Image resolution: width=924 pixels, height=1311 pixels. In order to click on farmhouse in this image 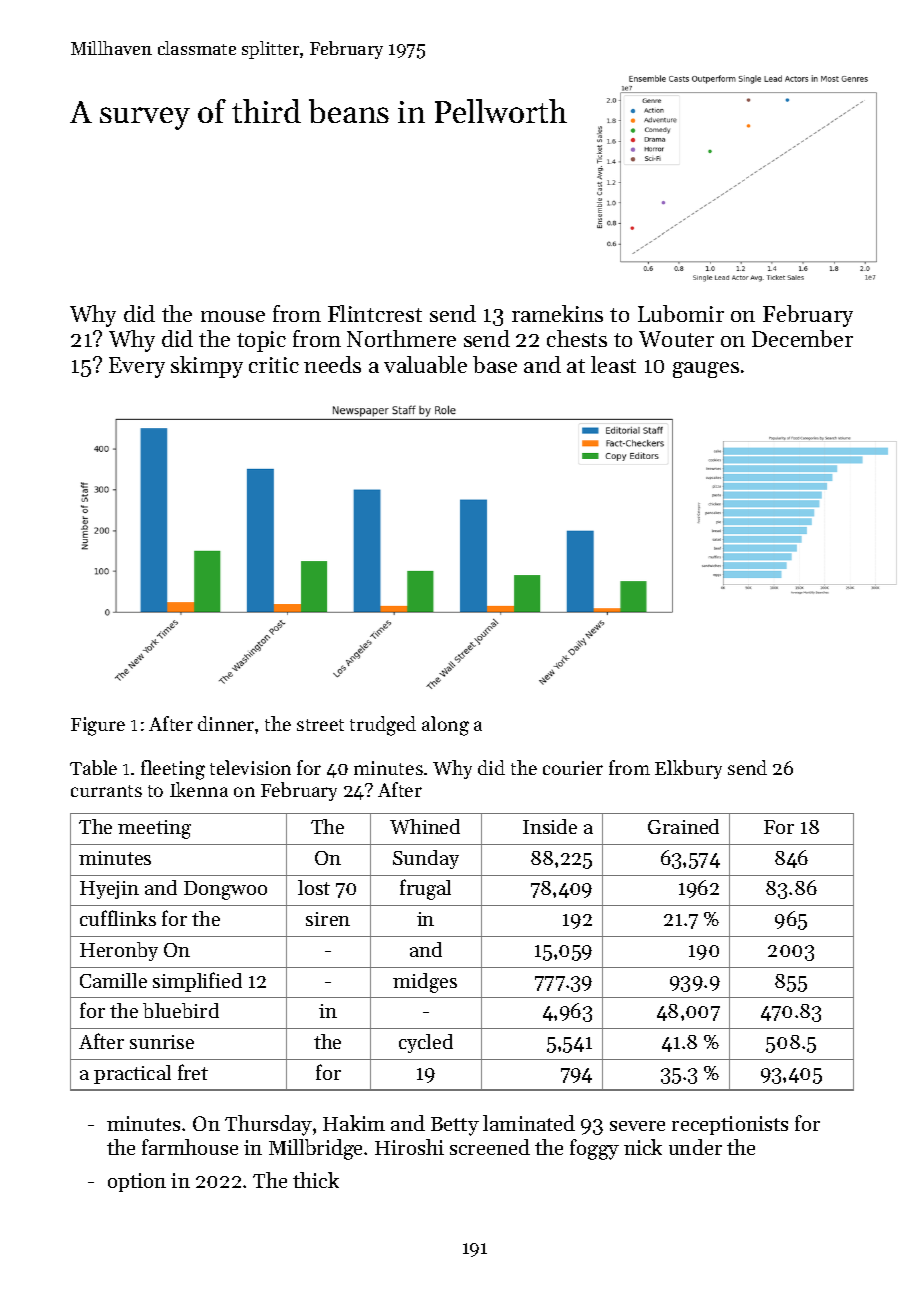, I will do `click(190, 1147)`.
